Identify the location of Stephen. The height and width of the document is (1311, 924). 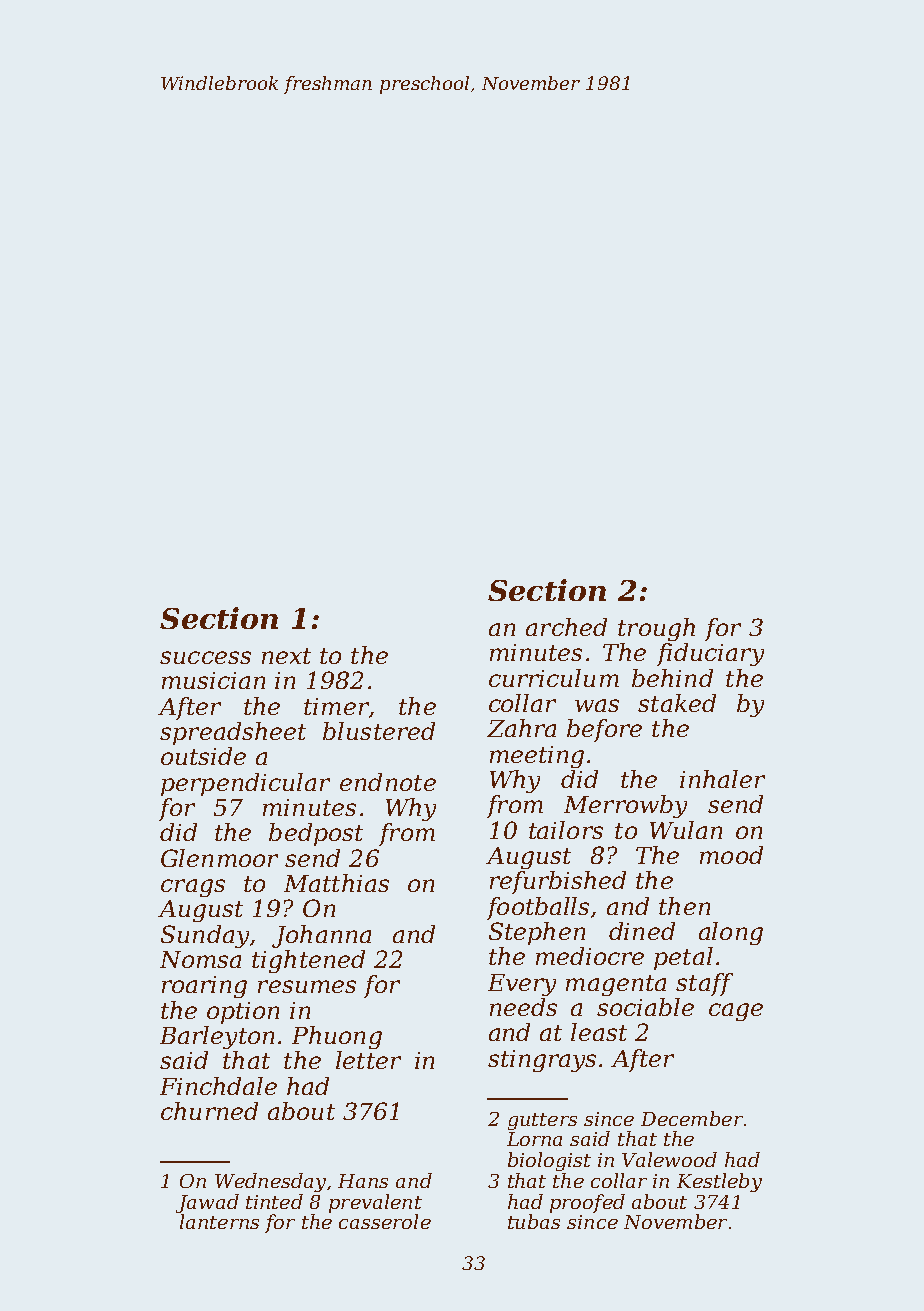
(537, 933).
